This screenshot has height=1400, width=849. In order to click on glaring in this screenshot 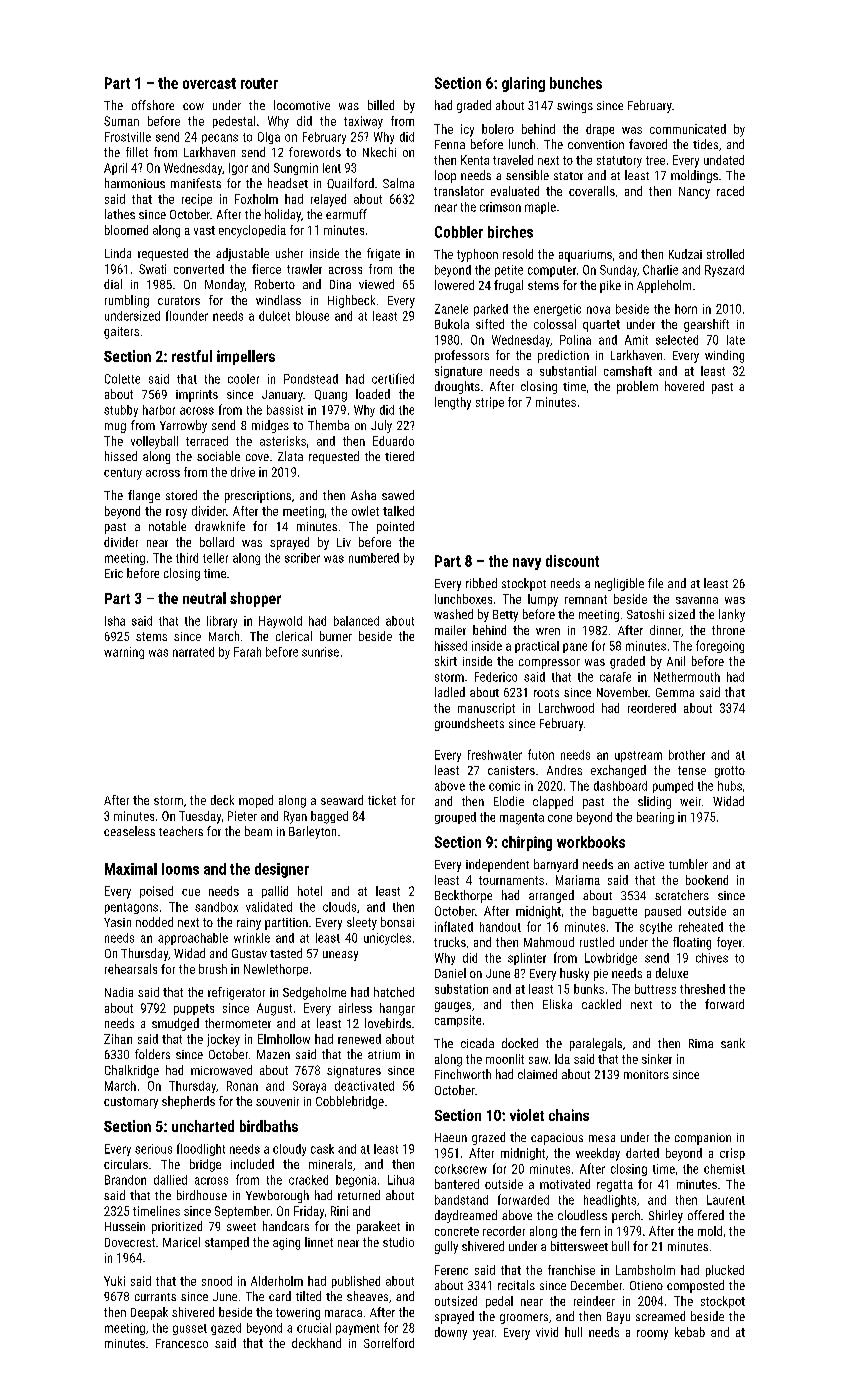, I will do `click(523, 84)`.
